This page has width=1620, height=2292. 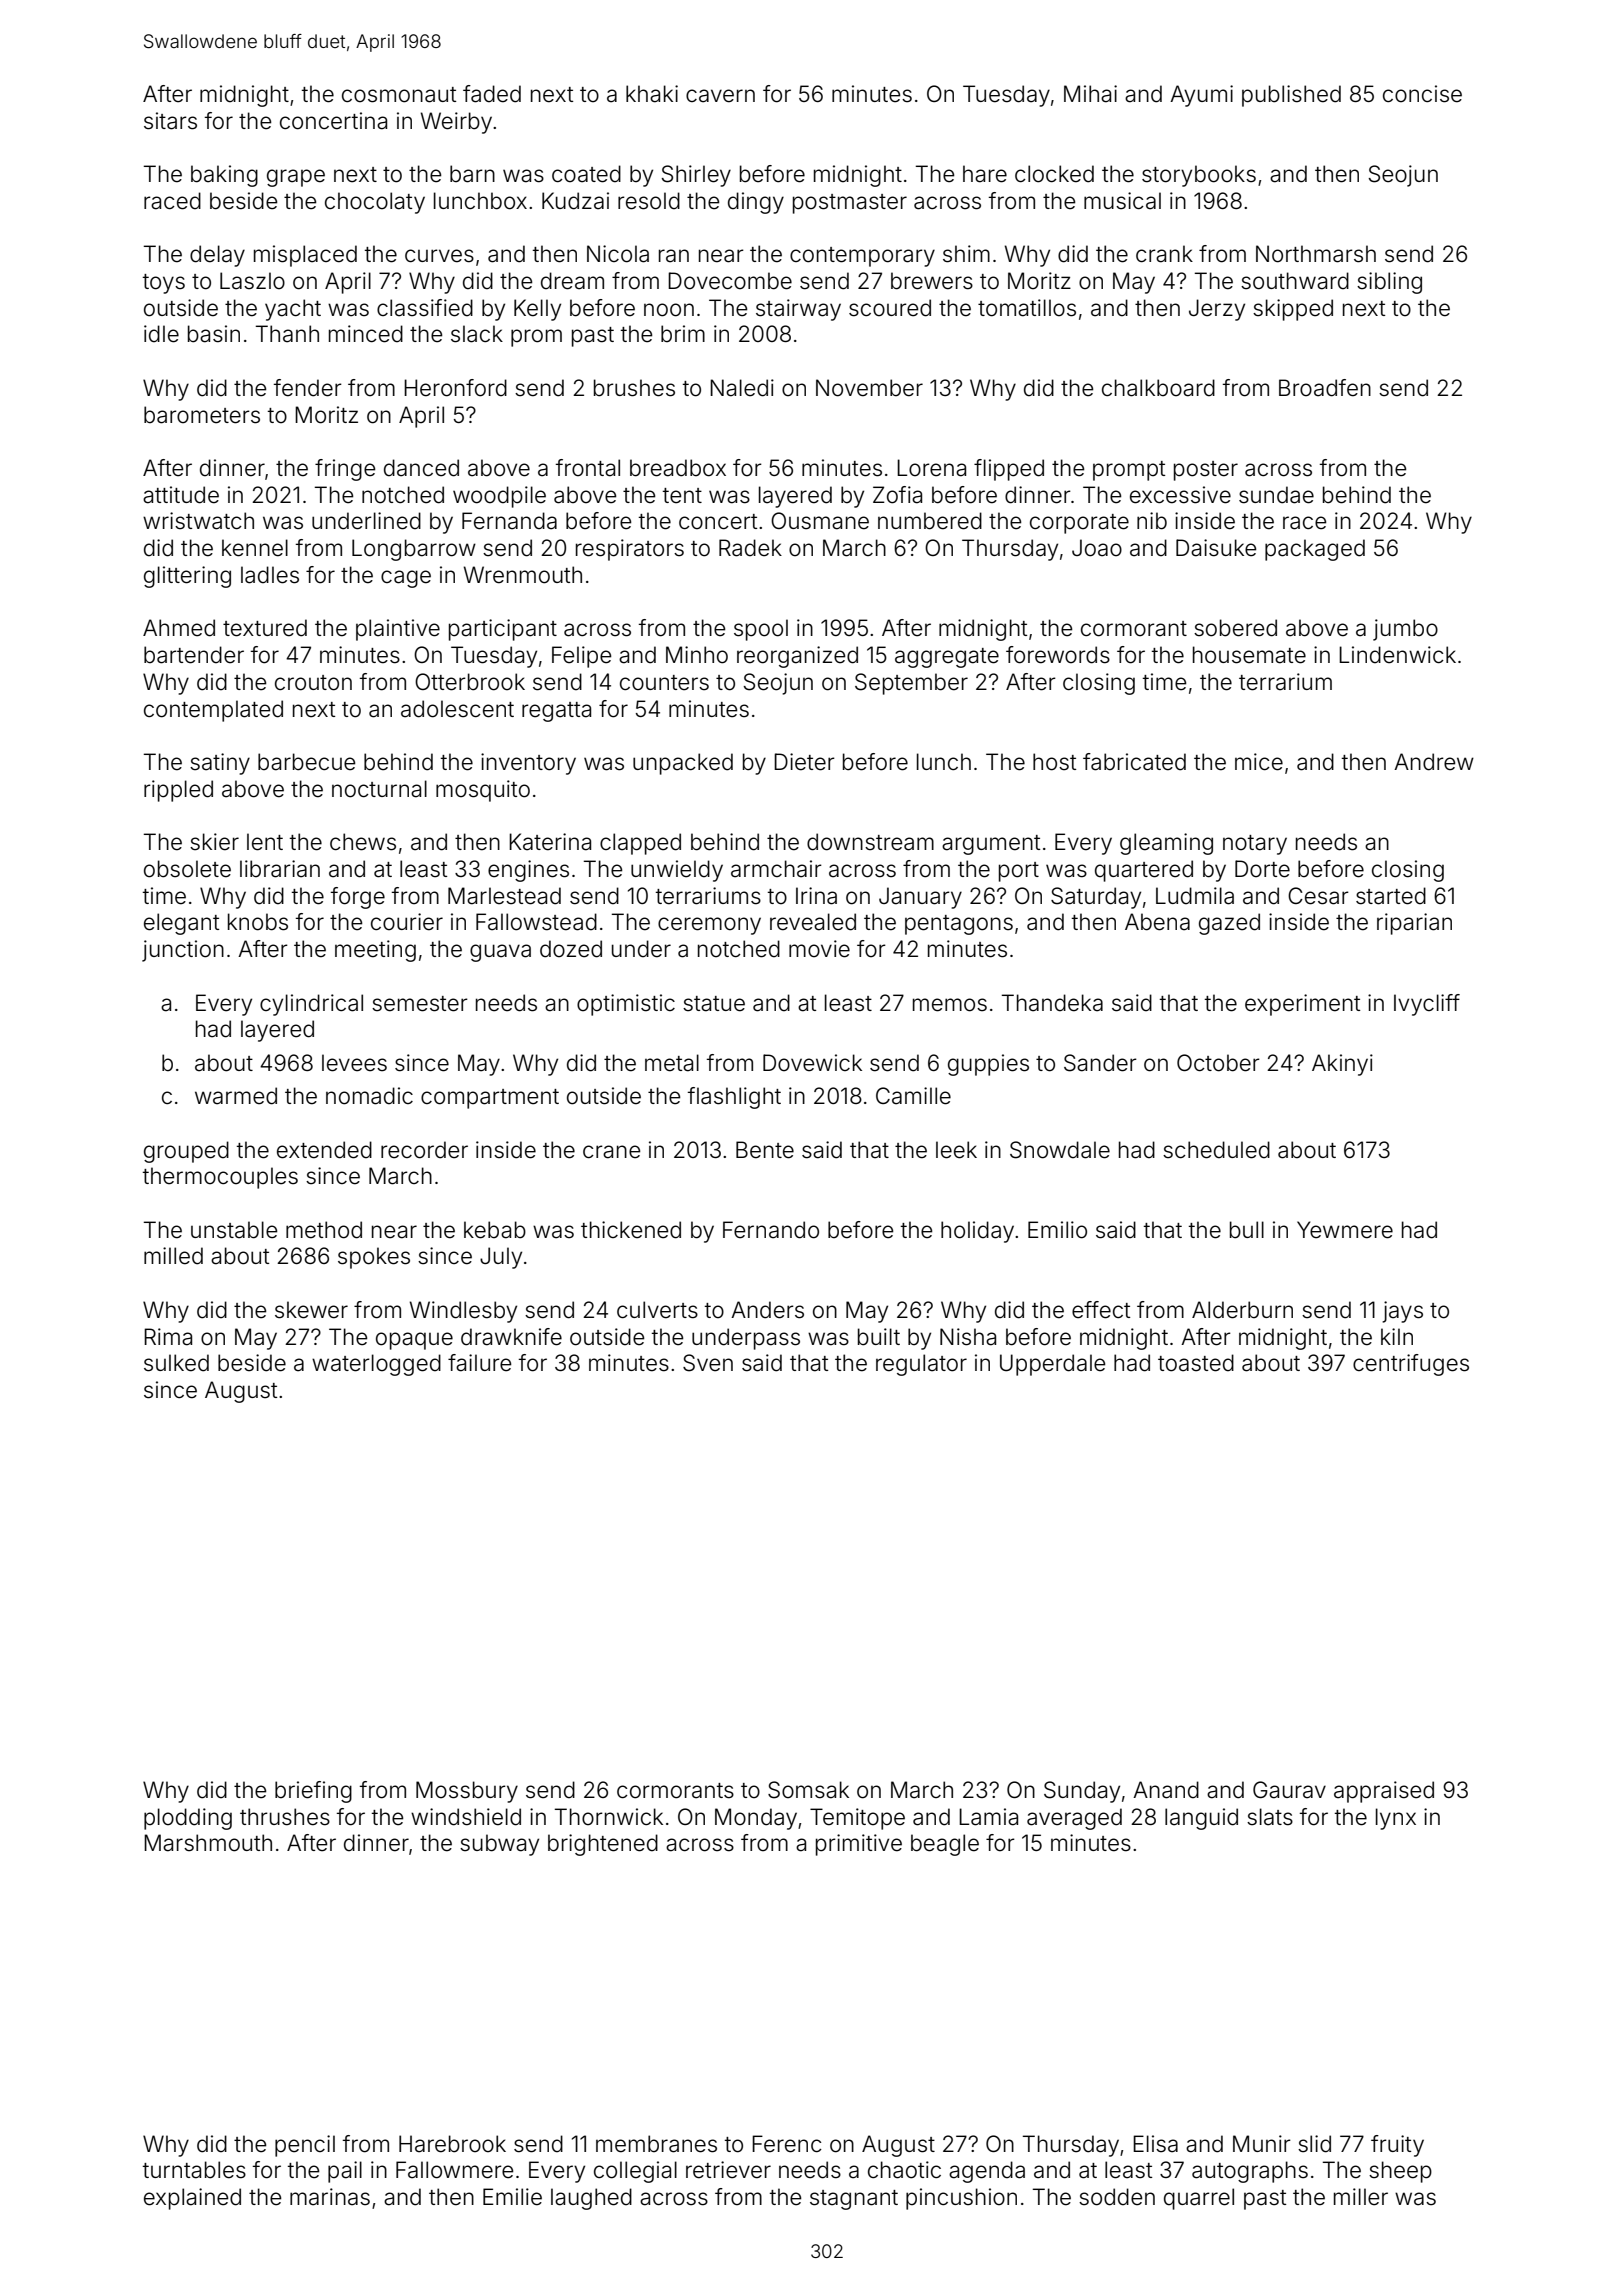 What do you see at coordinates (1249, 655) in the page?
I see `housemate` at bounding box center [1249, 655].
